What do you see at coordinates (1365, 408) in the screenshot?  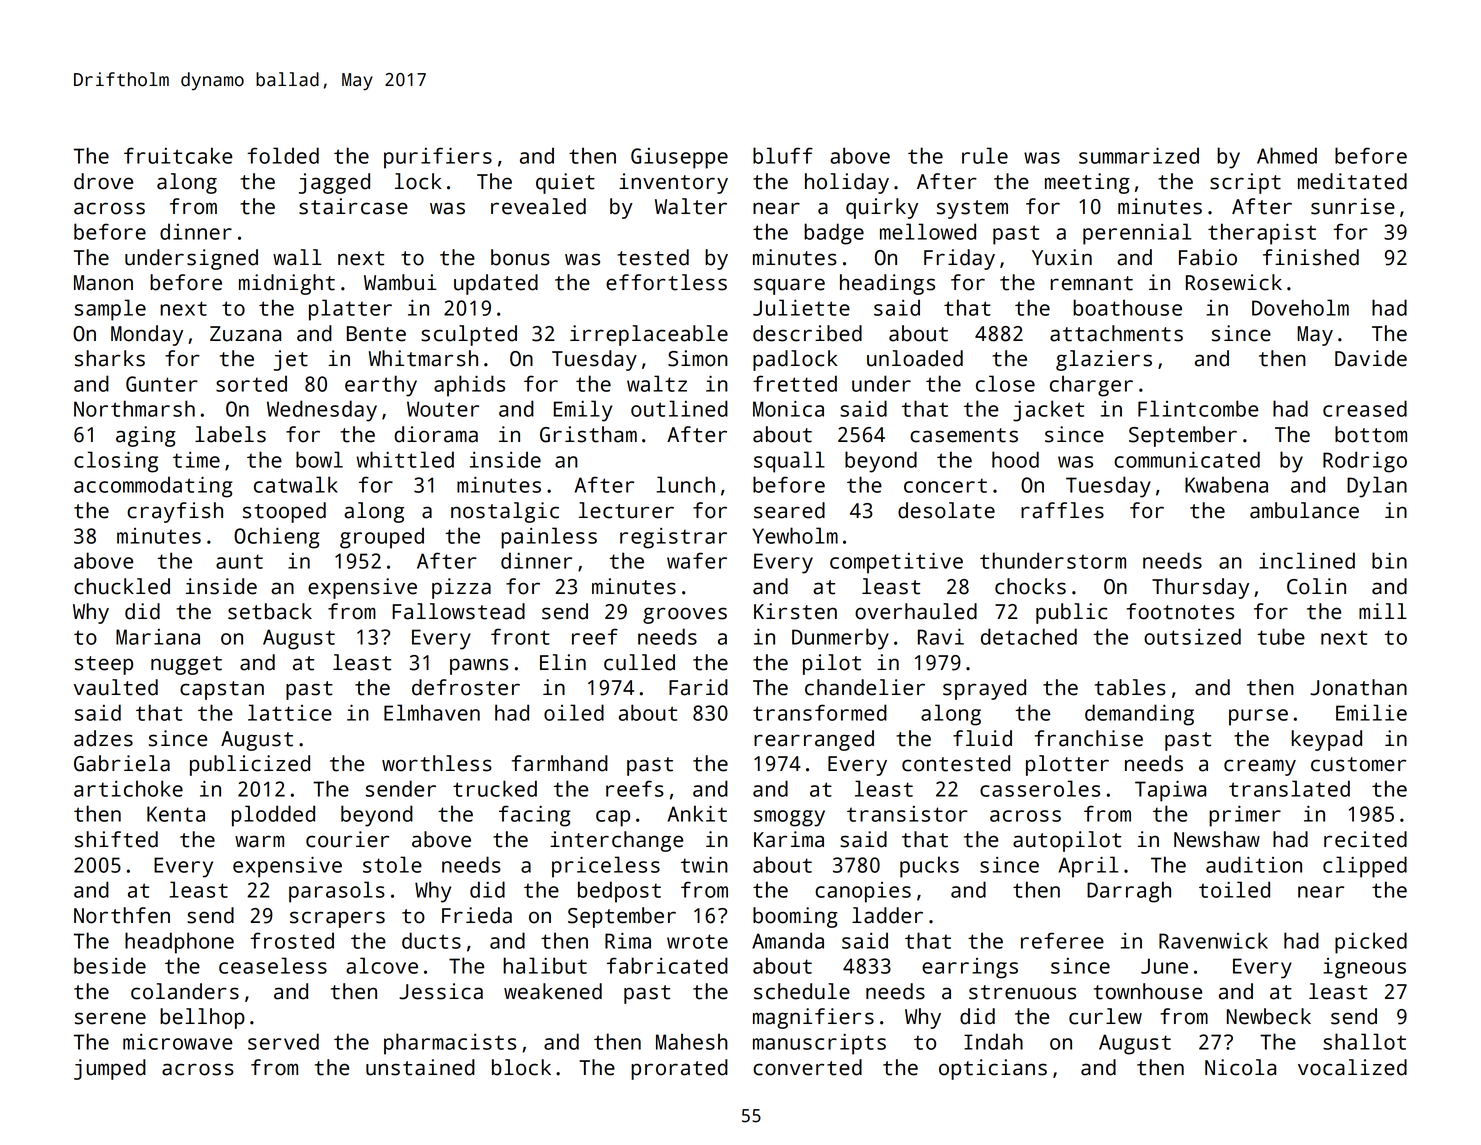 I see `creased` at bounding box center [1365, 408].
